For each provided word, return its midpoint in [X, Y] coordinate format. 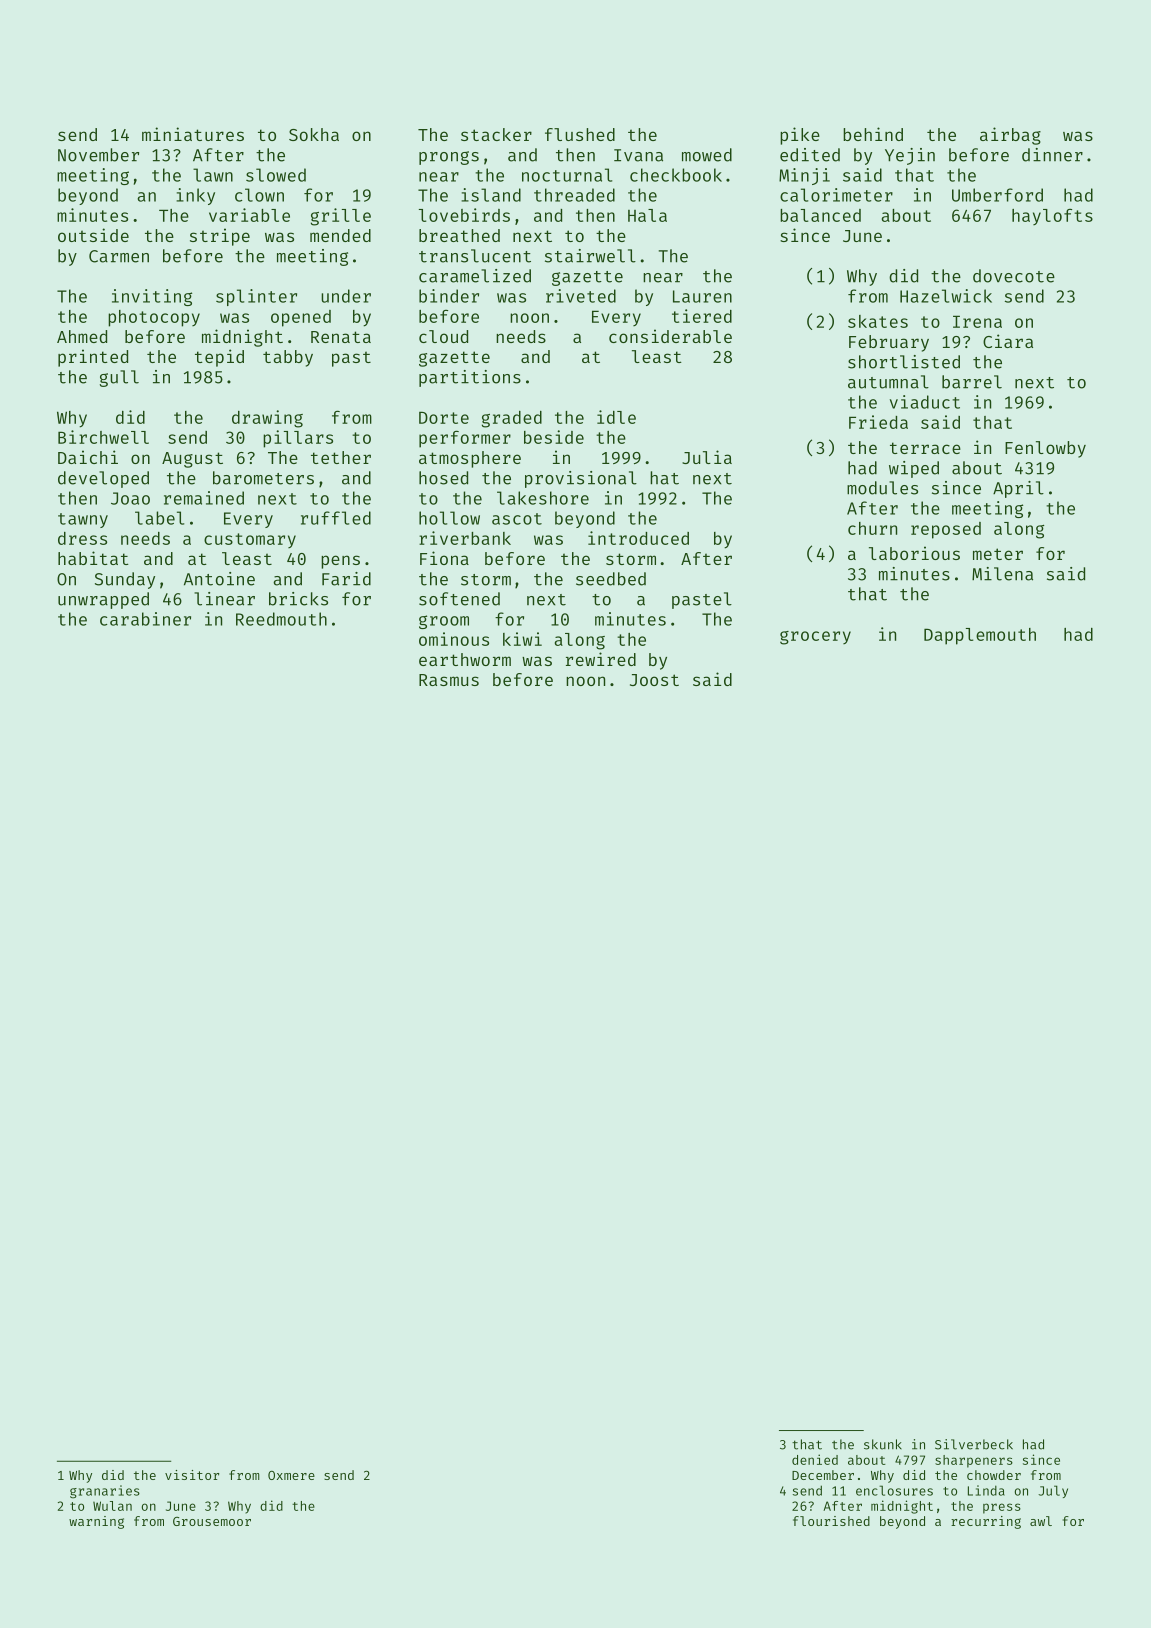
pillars [298, 439]
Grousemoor [212, 1521]
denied [815, 1459]
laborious [914, 553]
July [1053, 1491]
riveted [581, 296]
